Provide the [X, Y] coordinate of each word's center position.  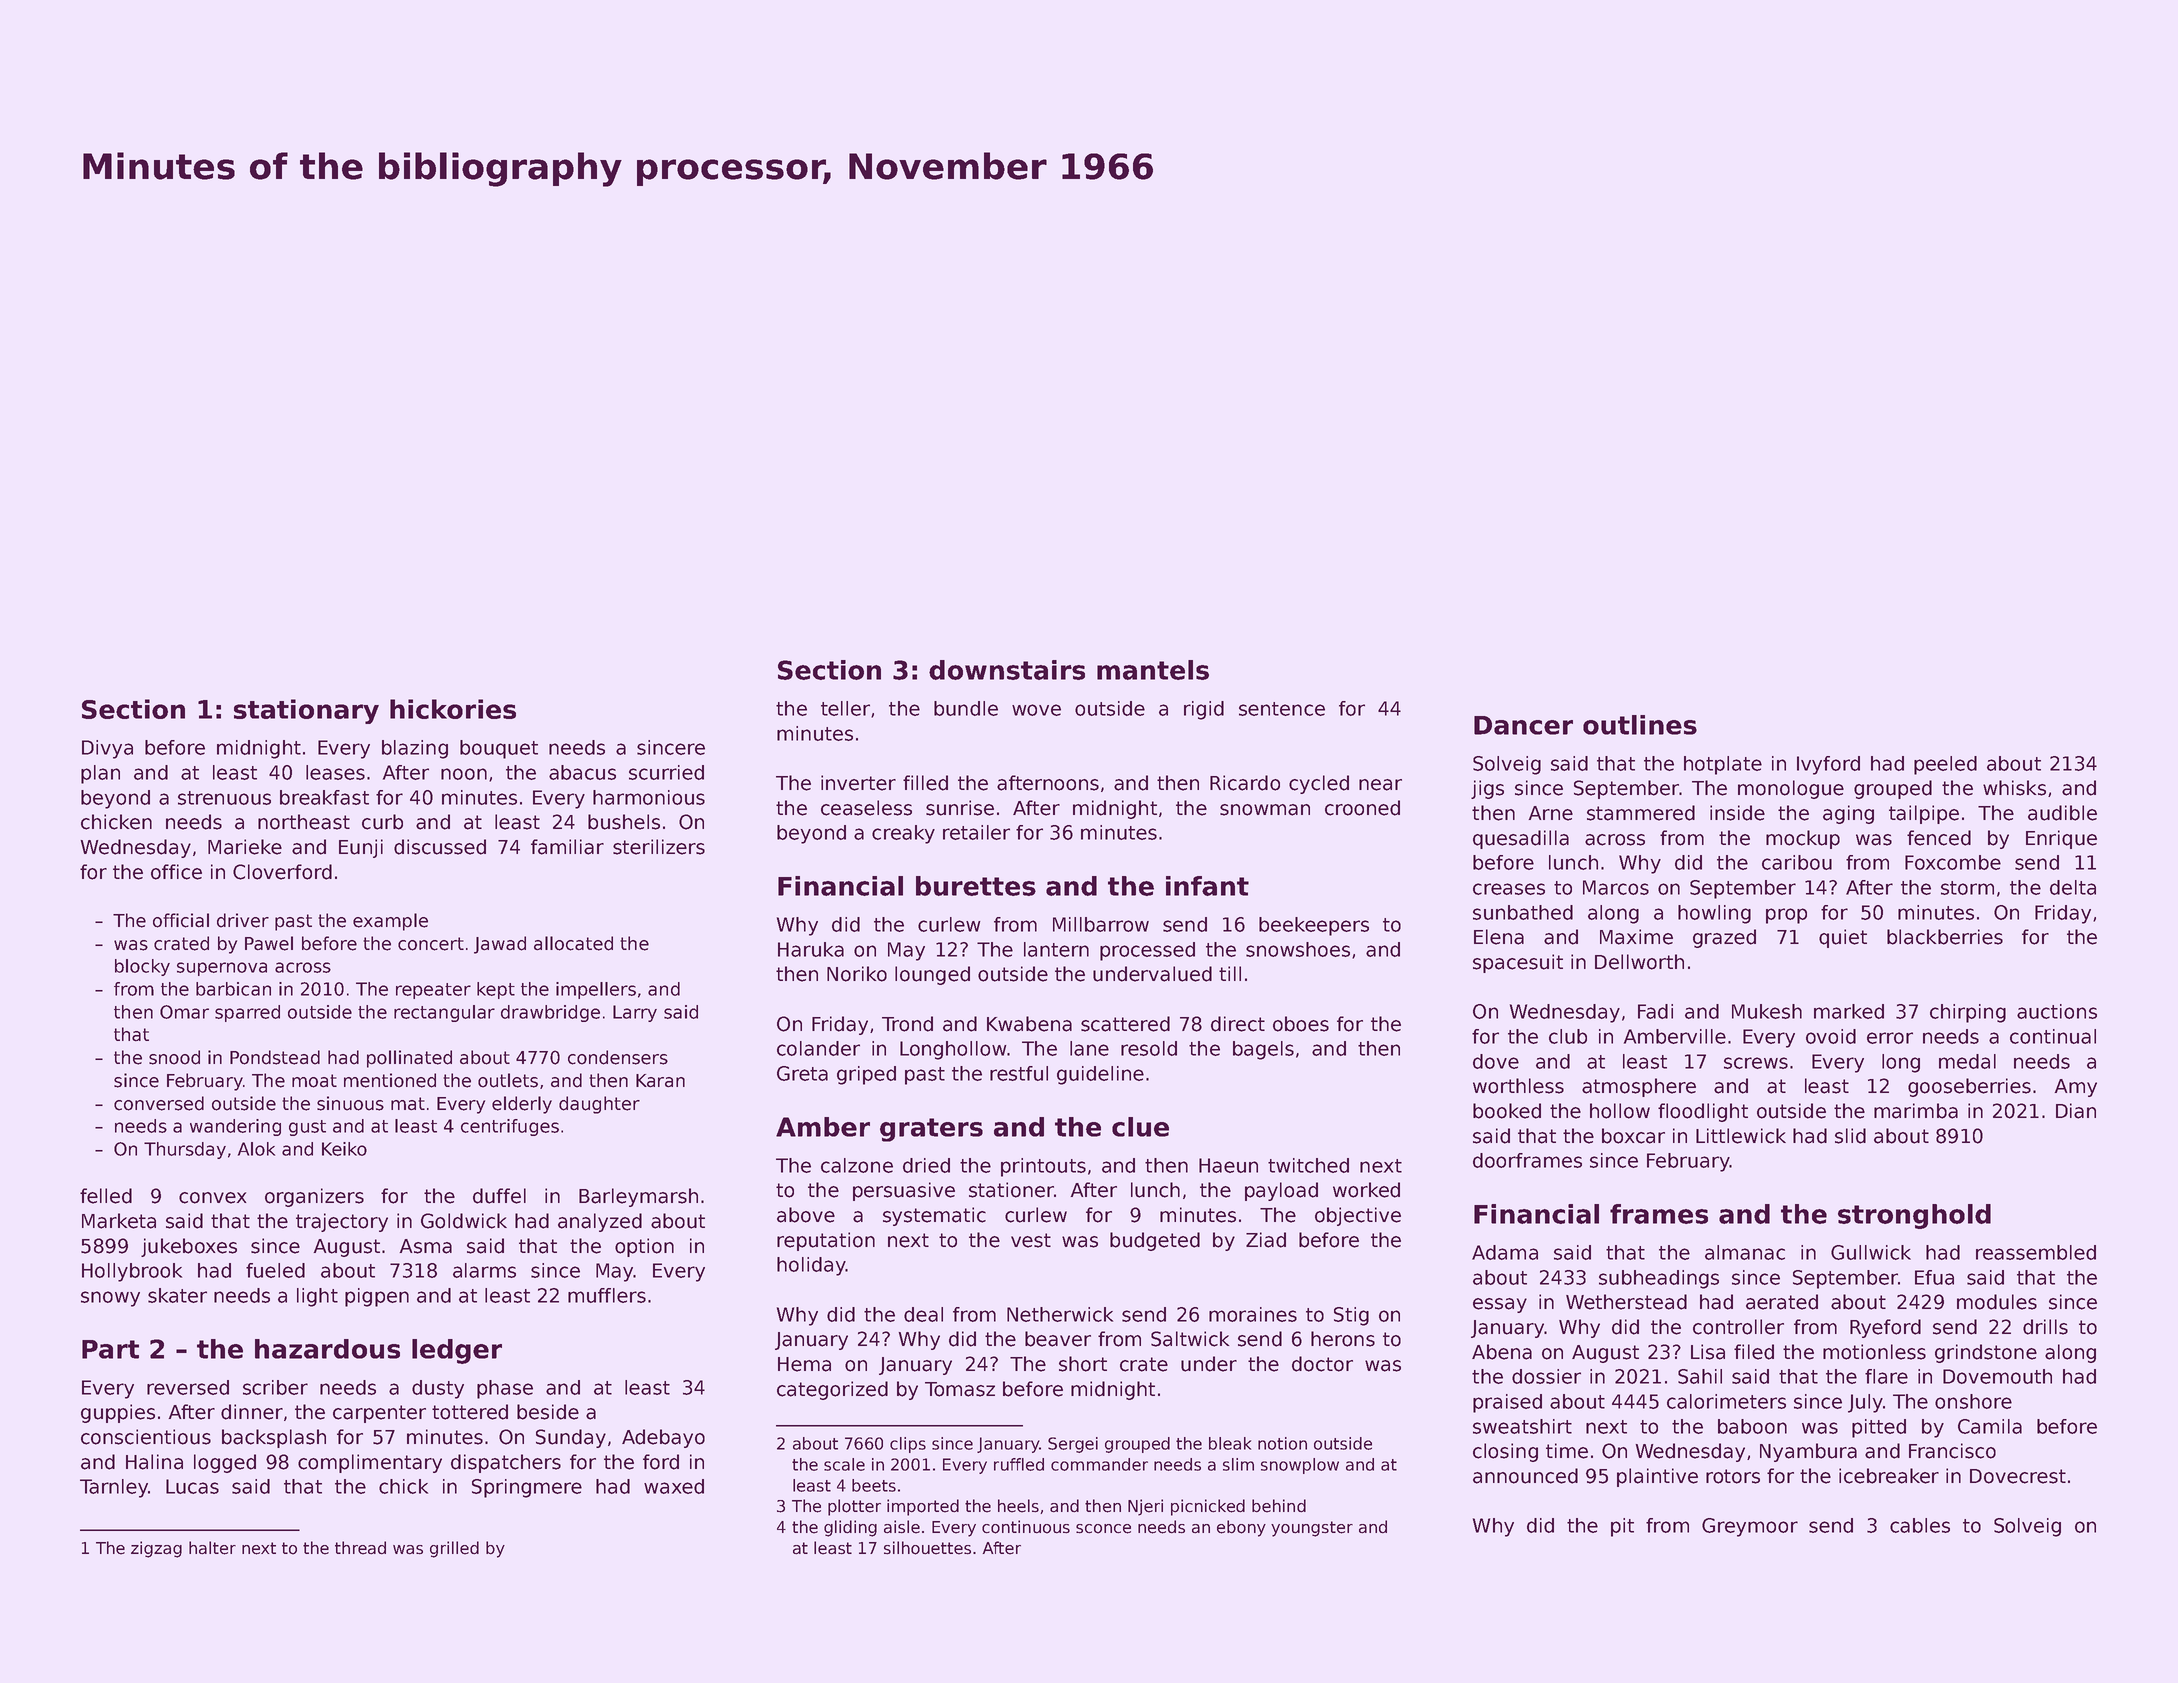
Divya [107, 749]
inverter [858, 783]
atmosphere [1639, 1087]
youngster [1312, 1529]
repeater [433, 991]
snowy [110, 1299]
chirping [1968, 1013]
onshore [1973, 1401]
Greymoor [1750, 1527]
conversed [159, 1103]
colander [818, 1048]
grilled [454, 1549]
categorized [832, 1390]
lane [1089, 1048]
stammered [1641, 813]
